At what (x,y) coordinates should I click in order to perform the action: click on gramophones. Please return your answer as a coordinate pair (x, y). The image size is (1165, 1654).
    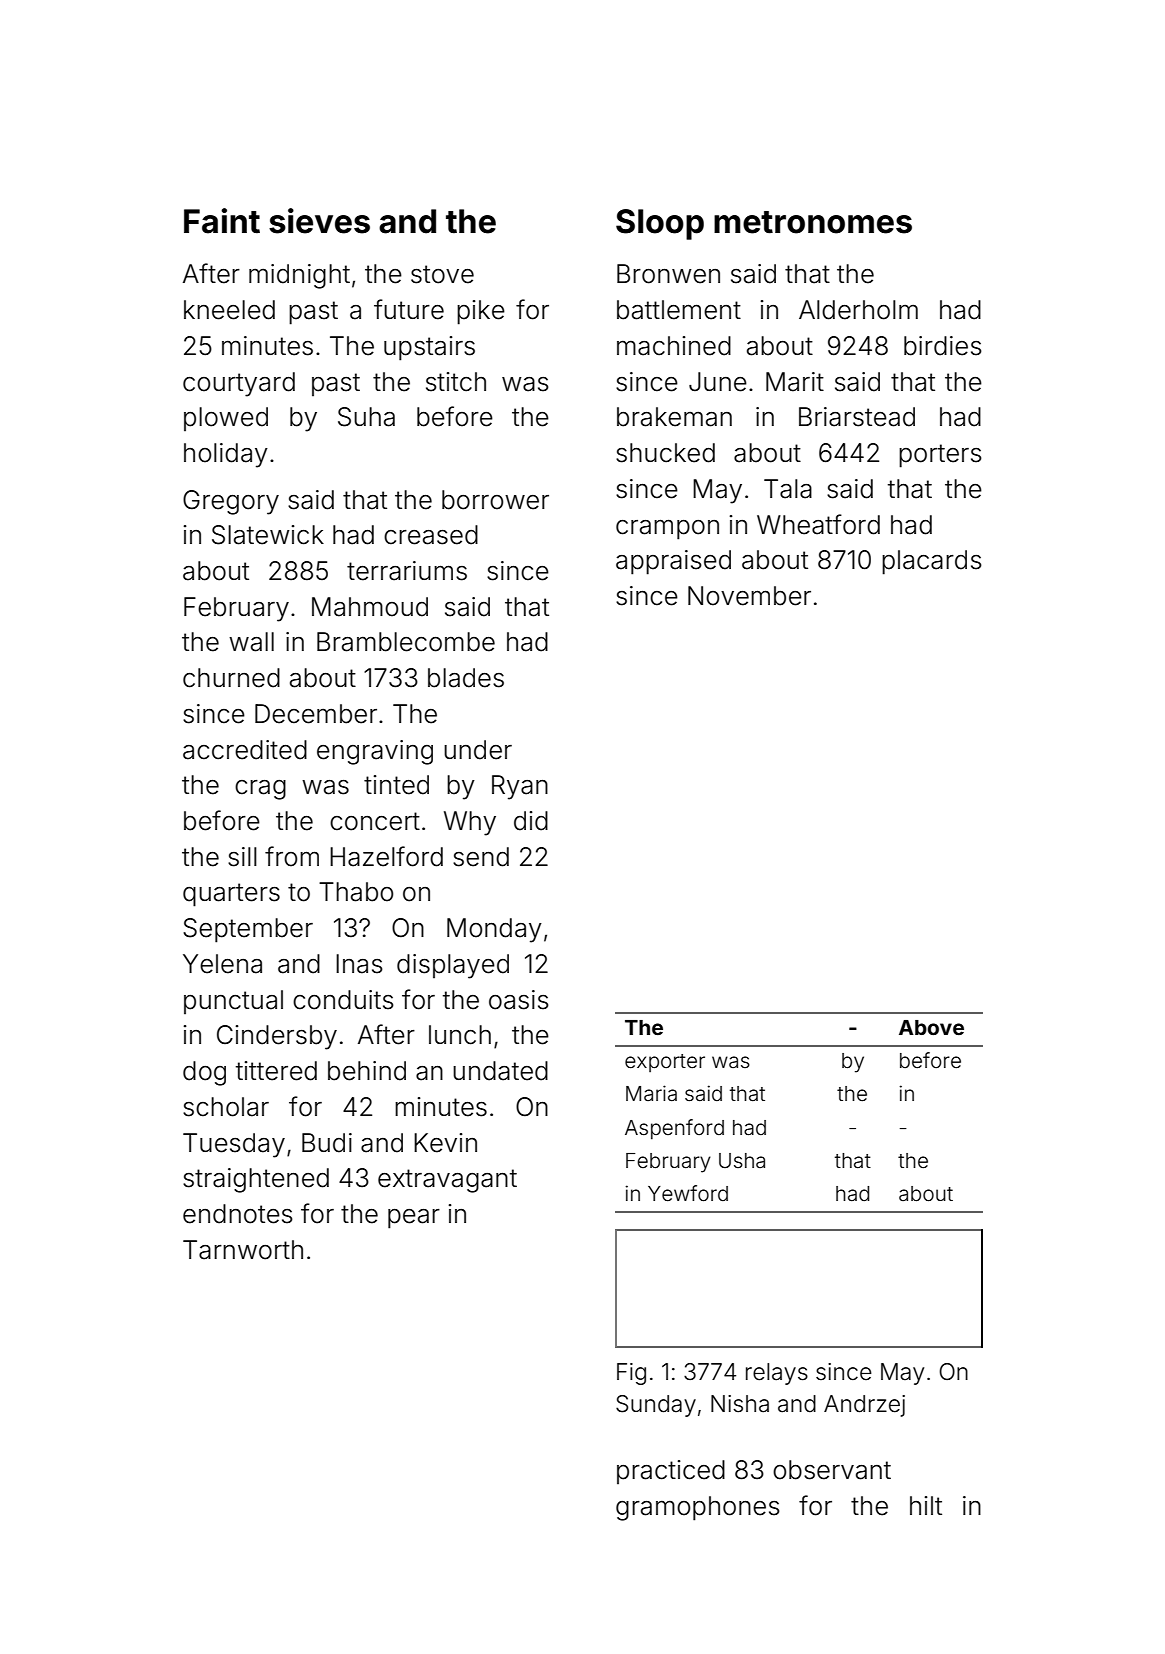
    Looking at the image, I should click on (698, 1508).
